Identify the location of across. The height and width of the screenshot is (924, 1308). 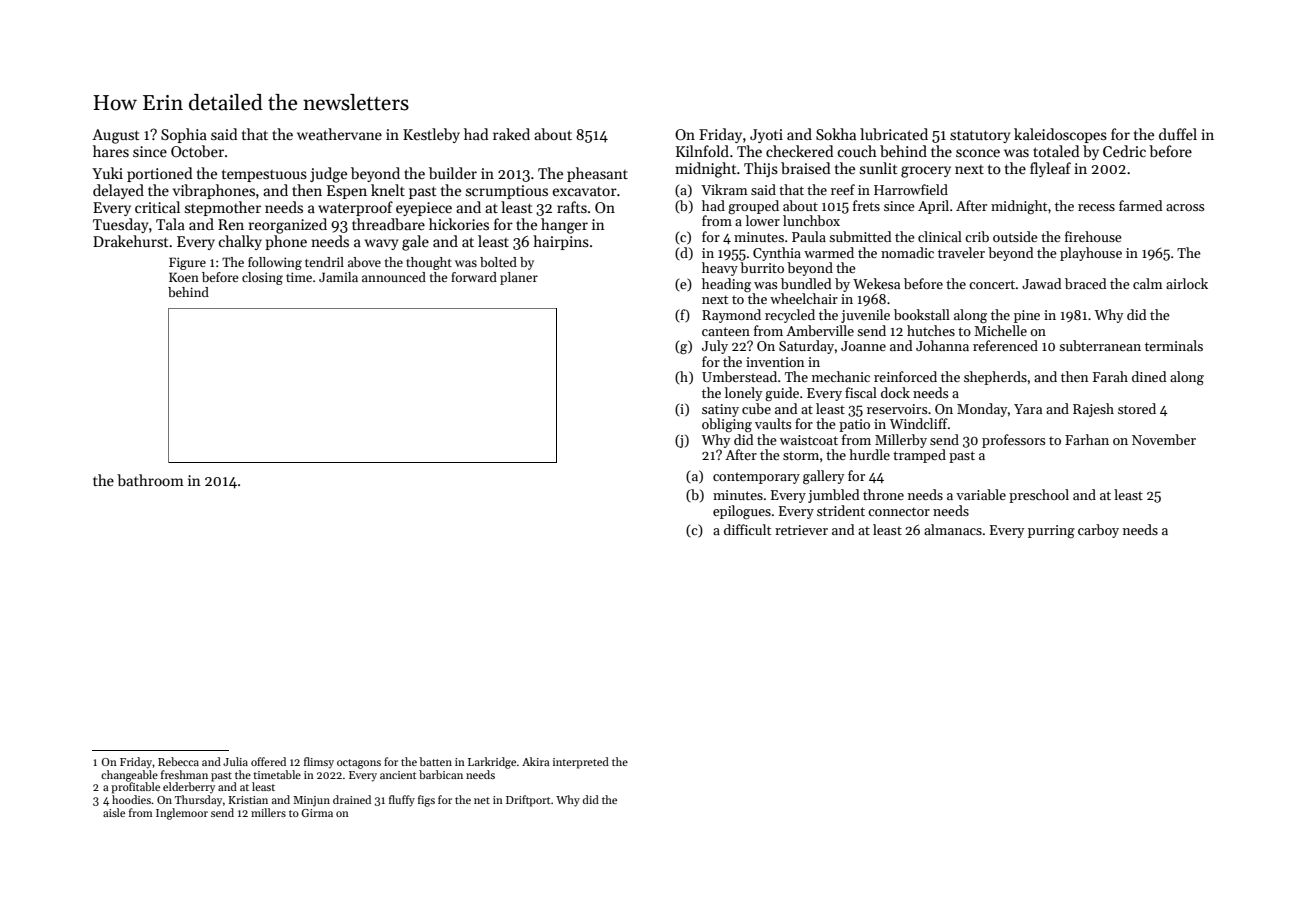
(1185, 207).
